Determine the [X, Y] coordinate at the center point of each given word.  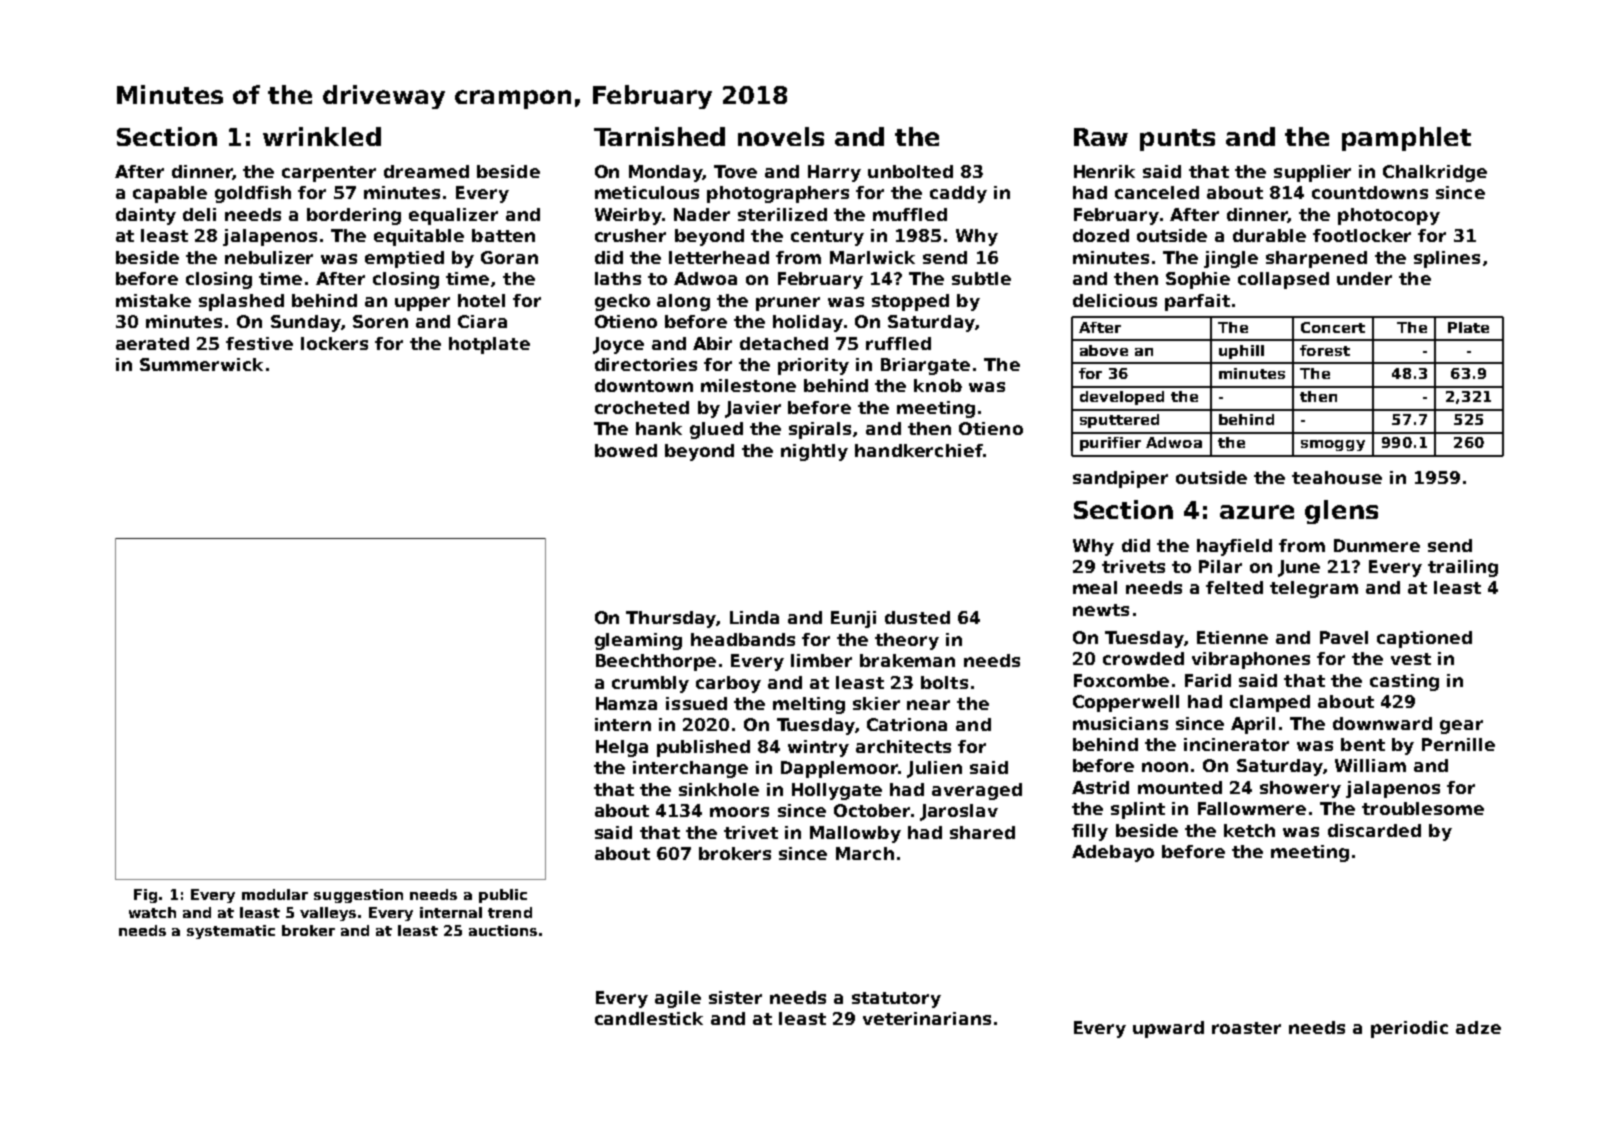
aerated [152, 343]
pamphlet [1406, 139]
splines [1447, 259]
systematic [231, 932]
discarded [1374, 830]
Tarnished [659, 136]
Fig [145, 896]
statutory [896, 1000]
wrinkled [322, 136]
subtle [981, 278]
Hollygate [837, 791]
